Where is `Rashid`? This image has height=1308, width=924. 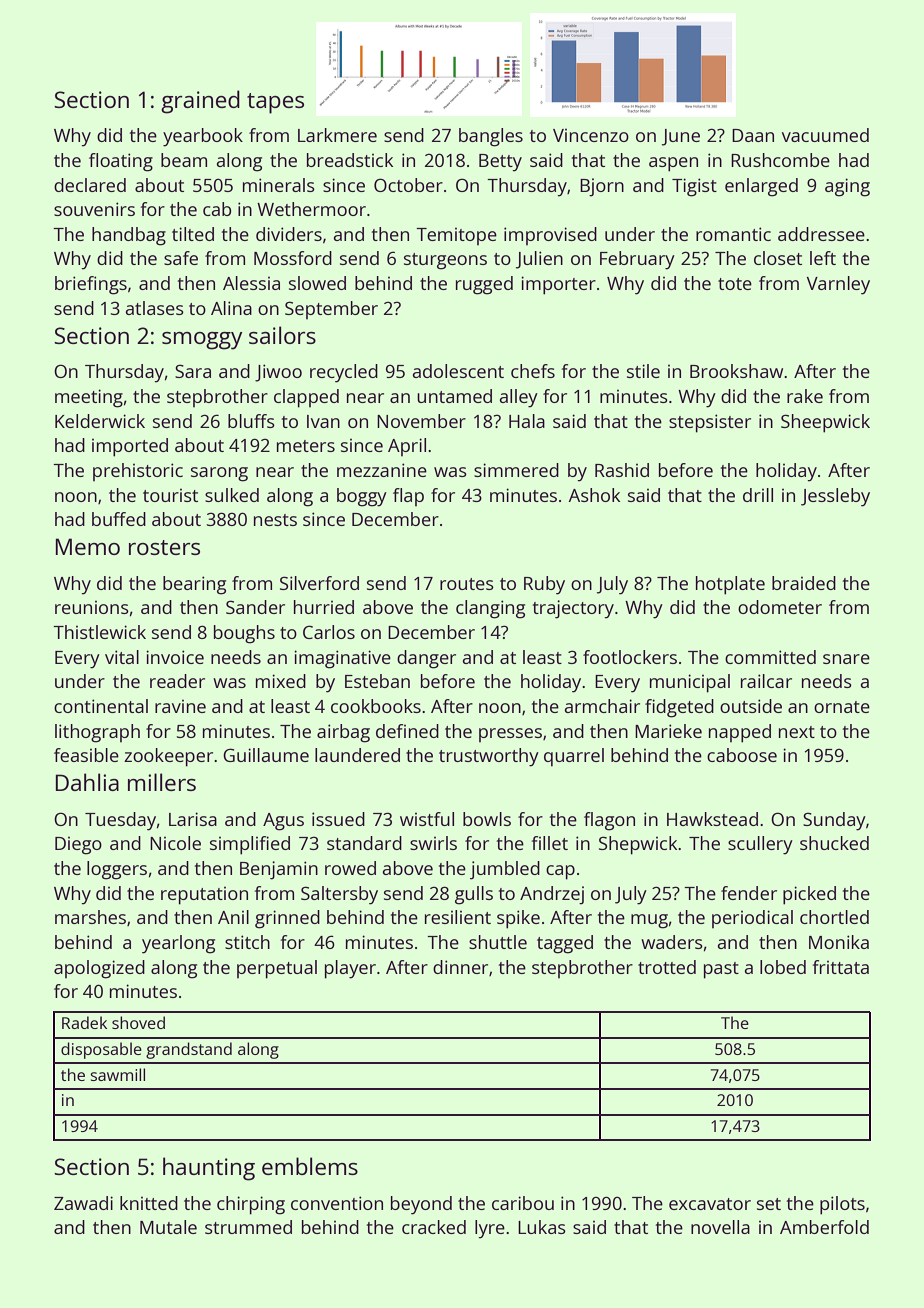 Rashid is located at coordinates (622, 470).
